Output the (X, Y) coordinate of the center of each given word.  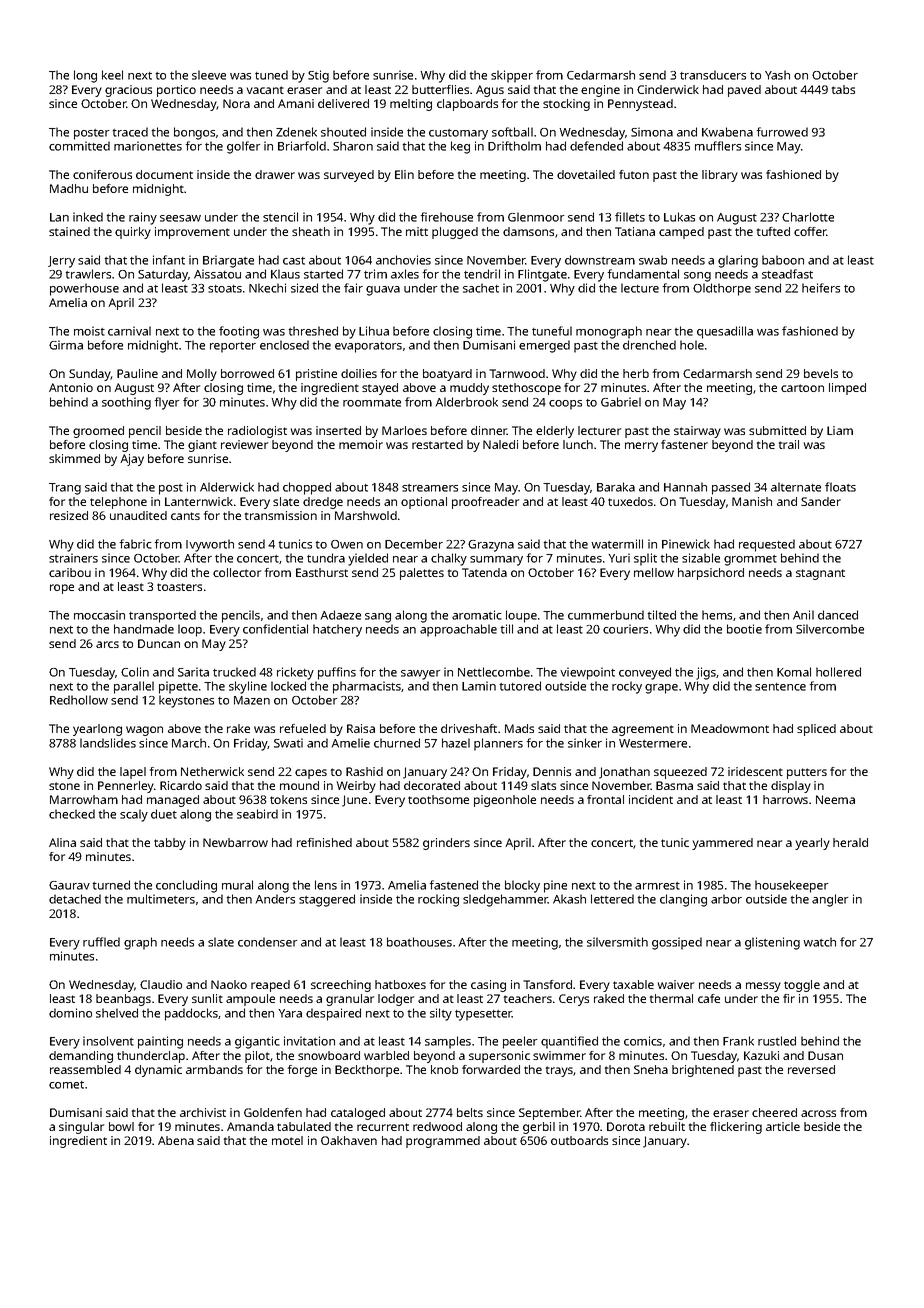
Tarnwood (517, 373)
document (164, 174)
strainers (73, 558)
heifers (821, 288)
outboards (579, 1140)
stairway (697, 432)
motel (287, 1140)
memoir (361, 444)
